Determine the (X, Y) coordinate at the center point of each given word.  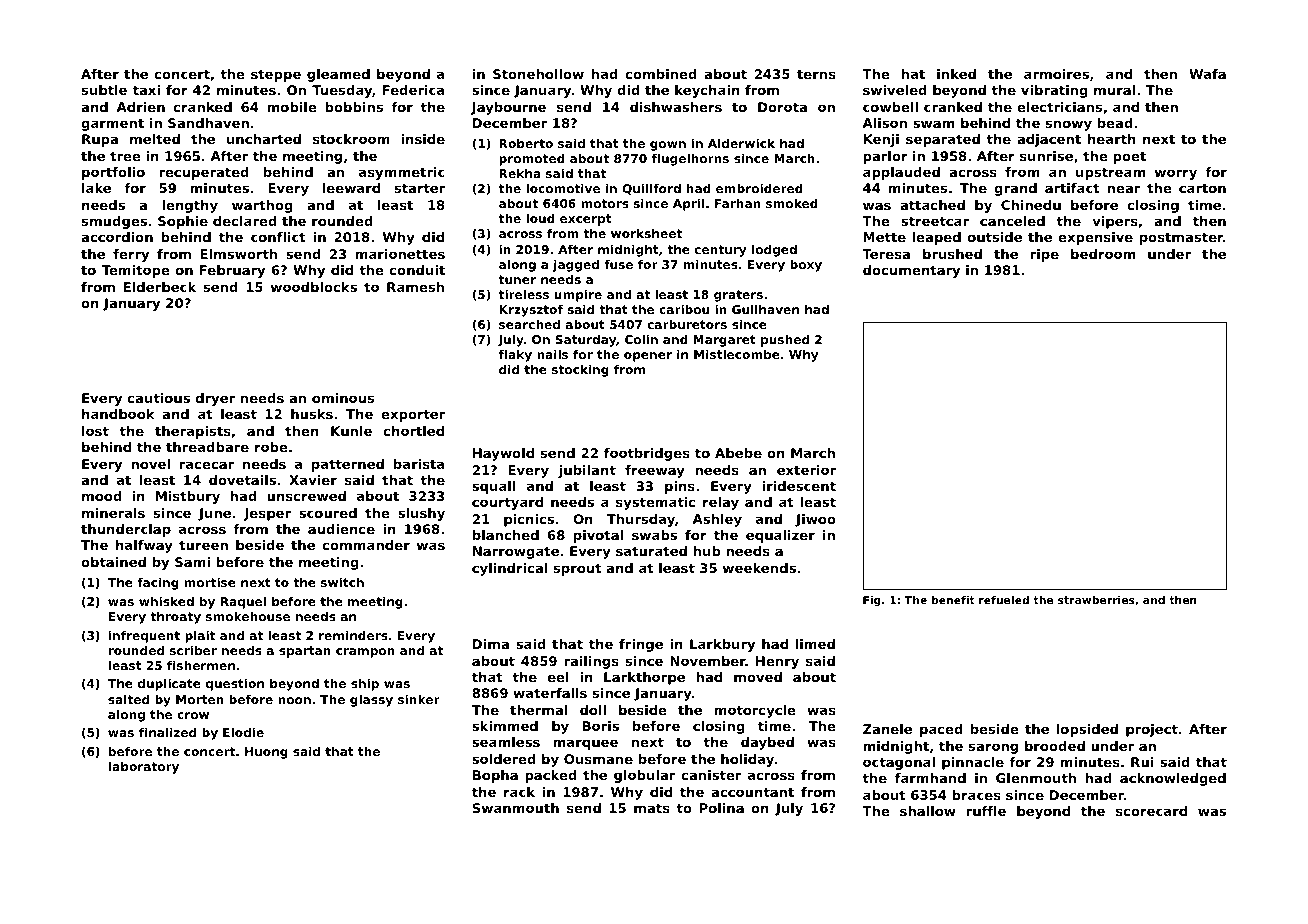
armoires (1056, 74)
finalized (167, 732)
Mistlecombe (737, 354)
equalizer (780, 536)
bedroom (1103, 254)
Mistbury (188, 497)
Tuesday (342, 91)
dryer (215, 399)
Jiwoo (815, 520)
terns (816, 74)
